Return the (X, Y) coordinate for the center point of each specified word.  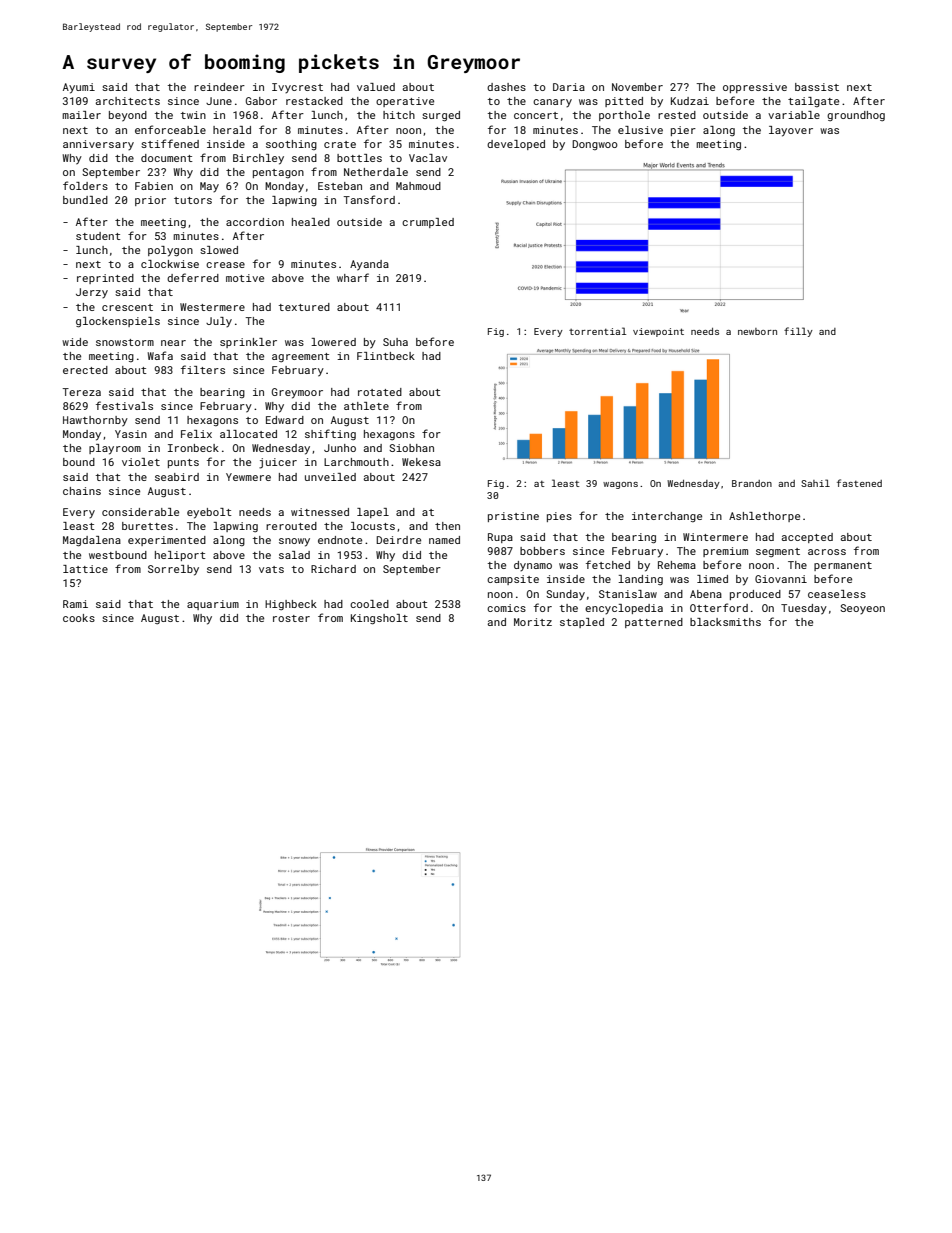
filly (798, 332)
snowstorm (125, 342)
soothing (291, 145)
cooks (79, 618)
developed (516, 145)
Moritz (533, 622)
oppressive (755, 88)
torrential (597, 331)
